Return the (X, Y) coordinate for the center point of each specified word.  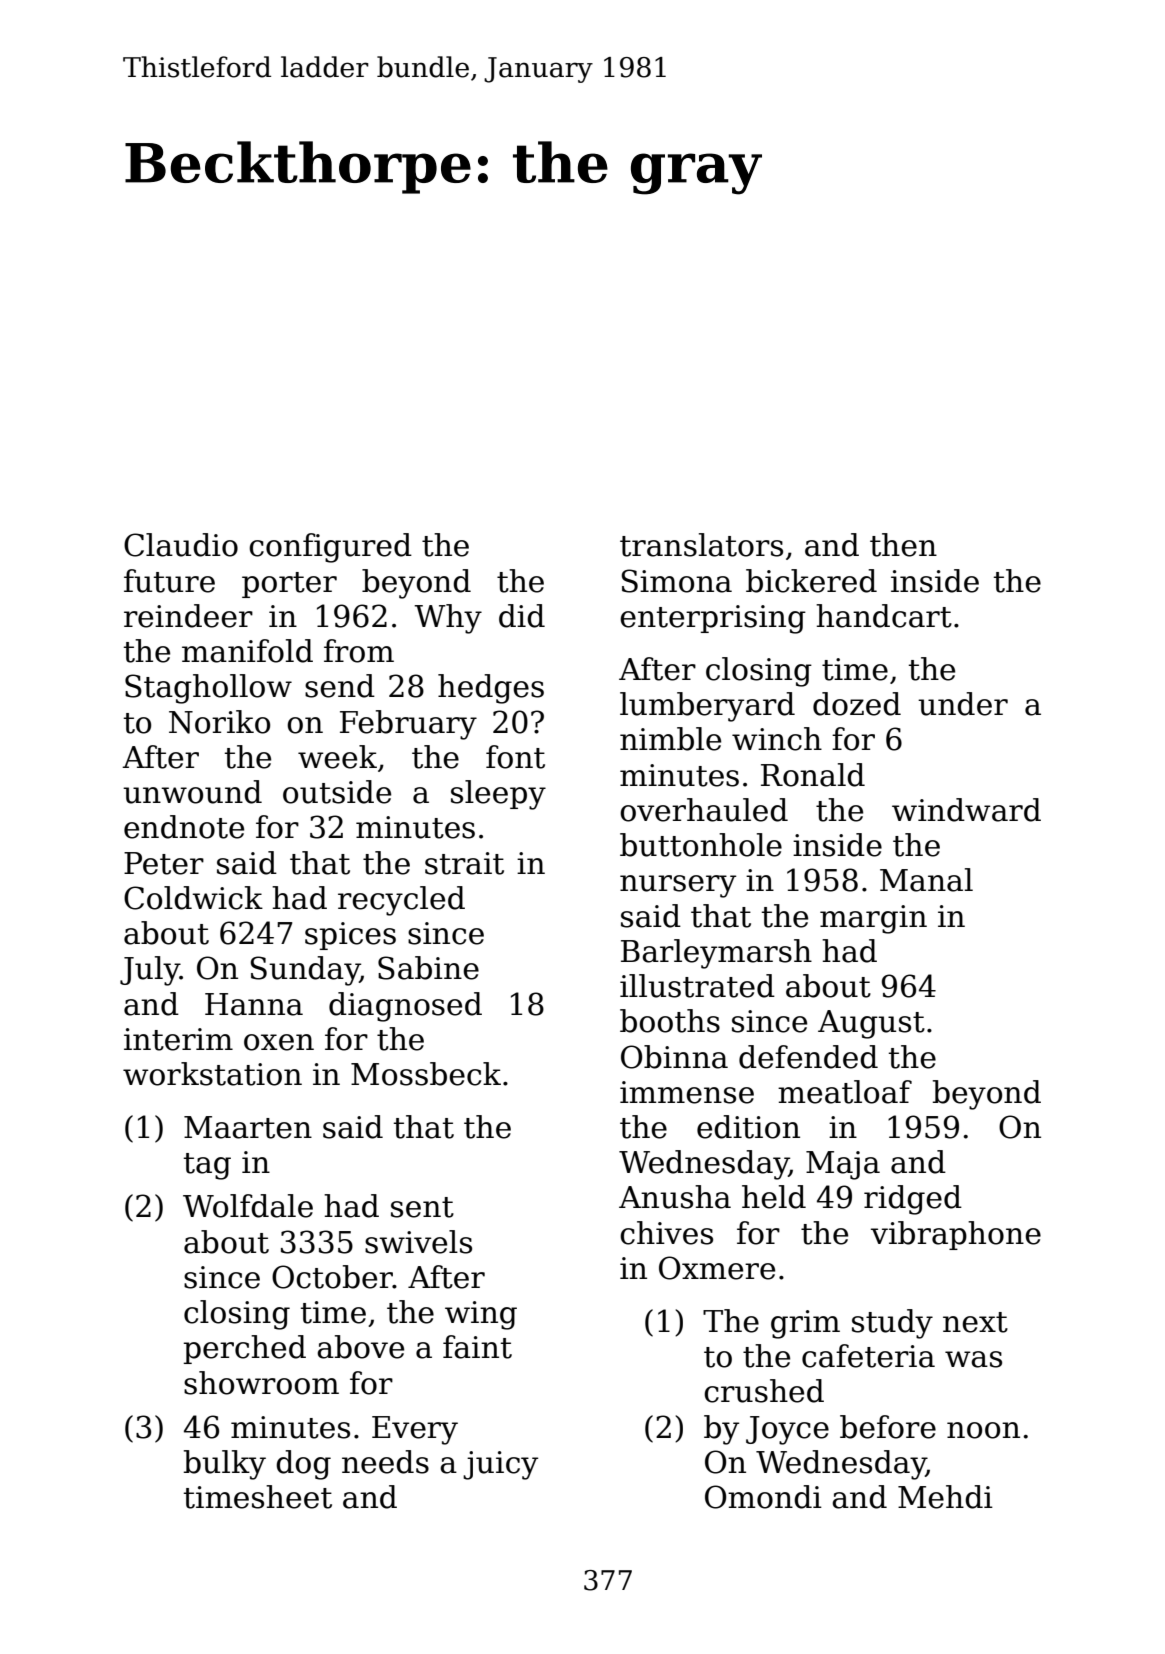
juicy (500, 1465)
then (903, 545)
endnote (184, 827)
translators (701, 545)
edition (748, 1127)
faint (477, 1347)
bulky (225, 1465)
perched (245, 1349)
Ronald (813, 775)
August (871, 1024)
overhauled (704, 810)
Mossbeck (426, 1074)
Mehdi (945, 1497)
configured (330, 548)
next (975, 1322)
